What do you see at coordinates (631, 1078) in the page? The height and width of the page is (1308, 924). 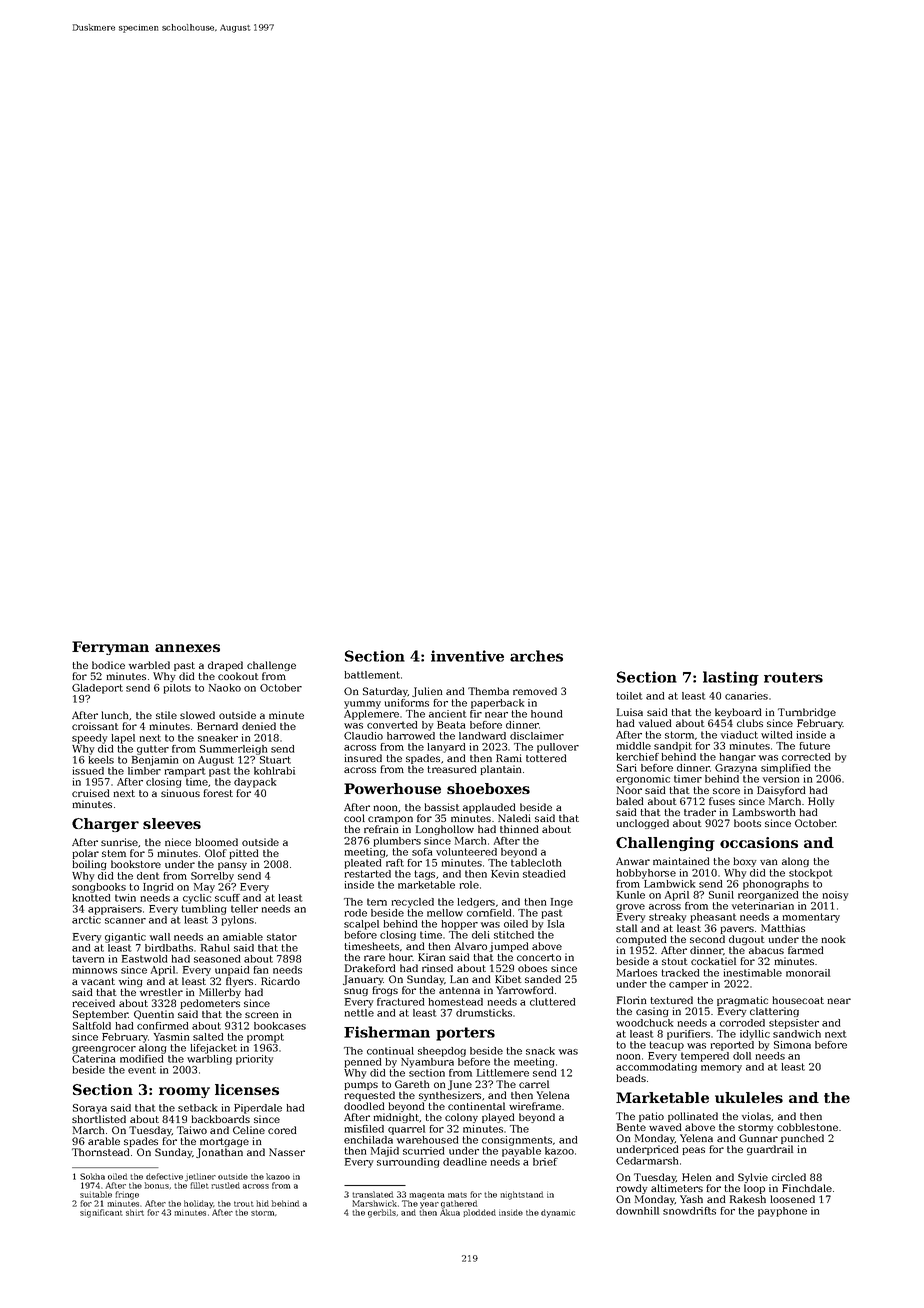 I see `beads` at bounding box center [631, 1078].
